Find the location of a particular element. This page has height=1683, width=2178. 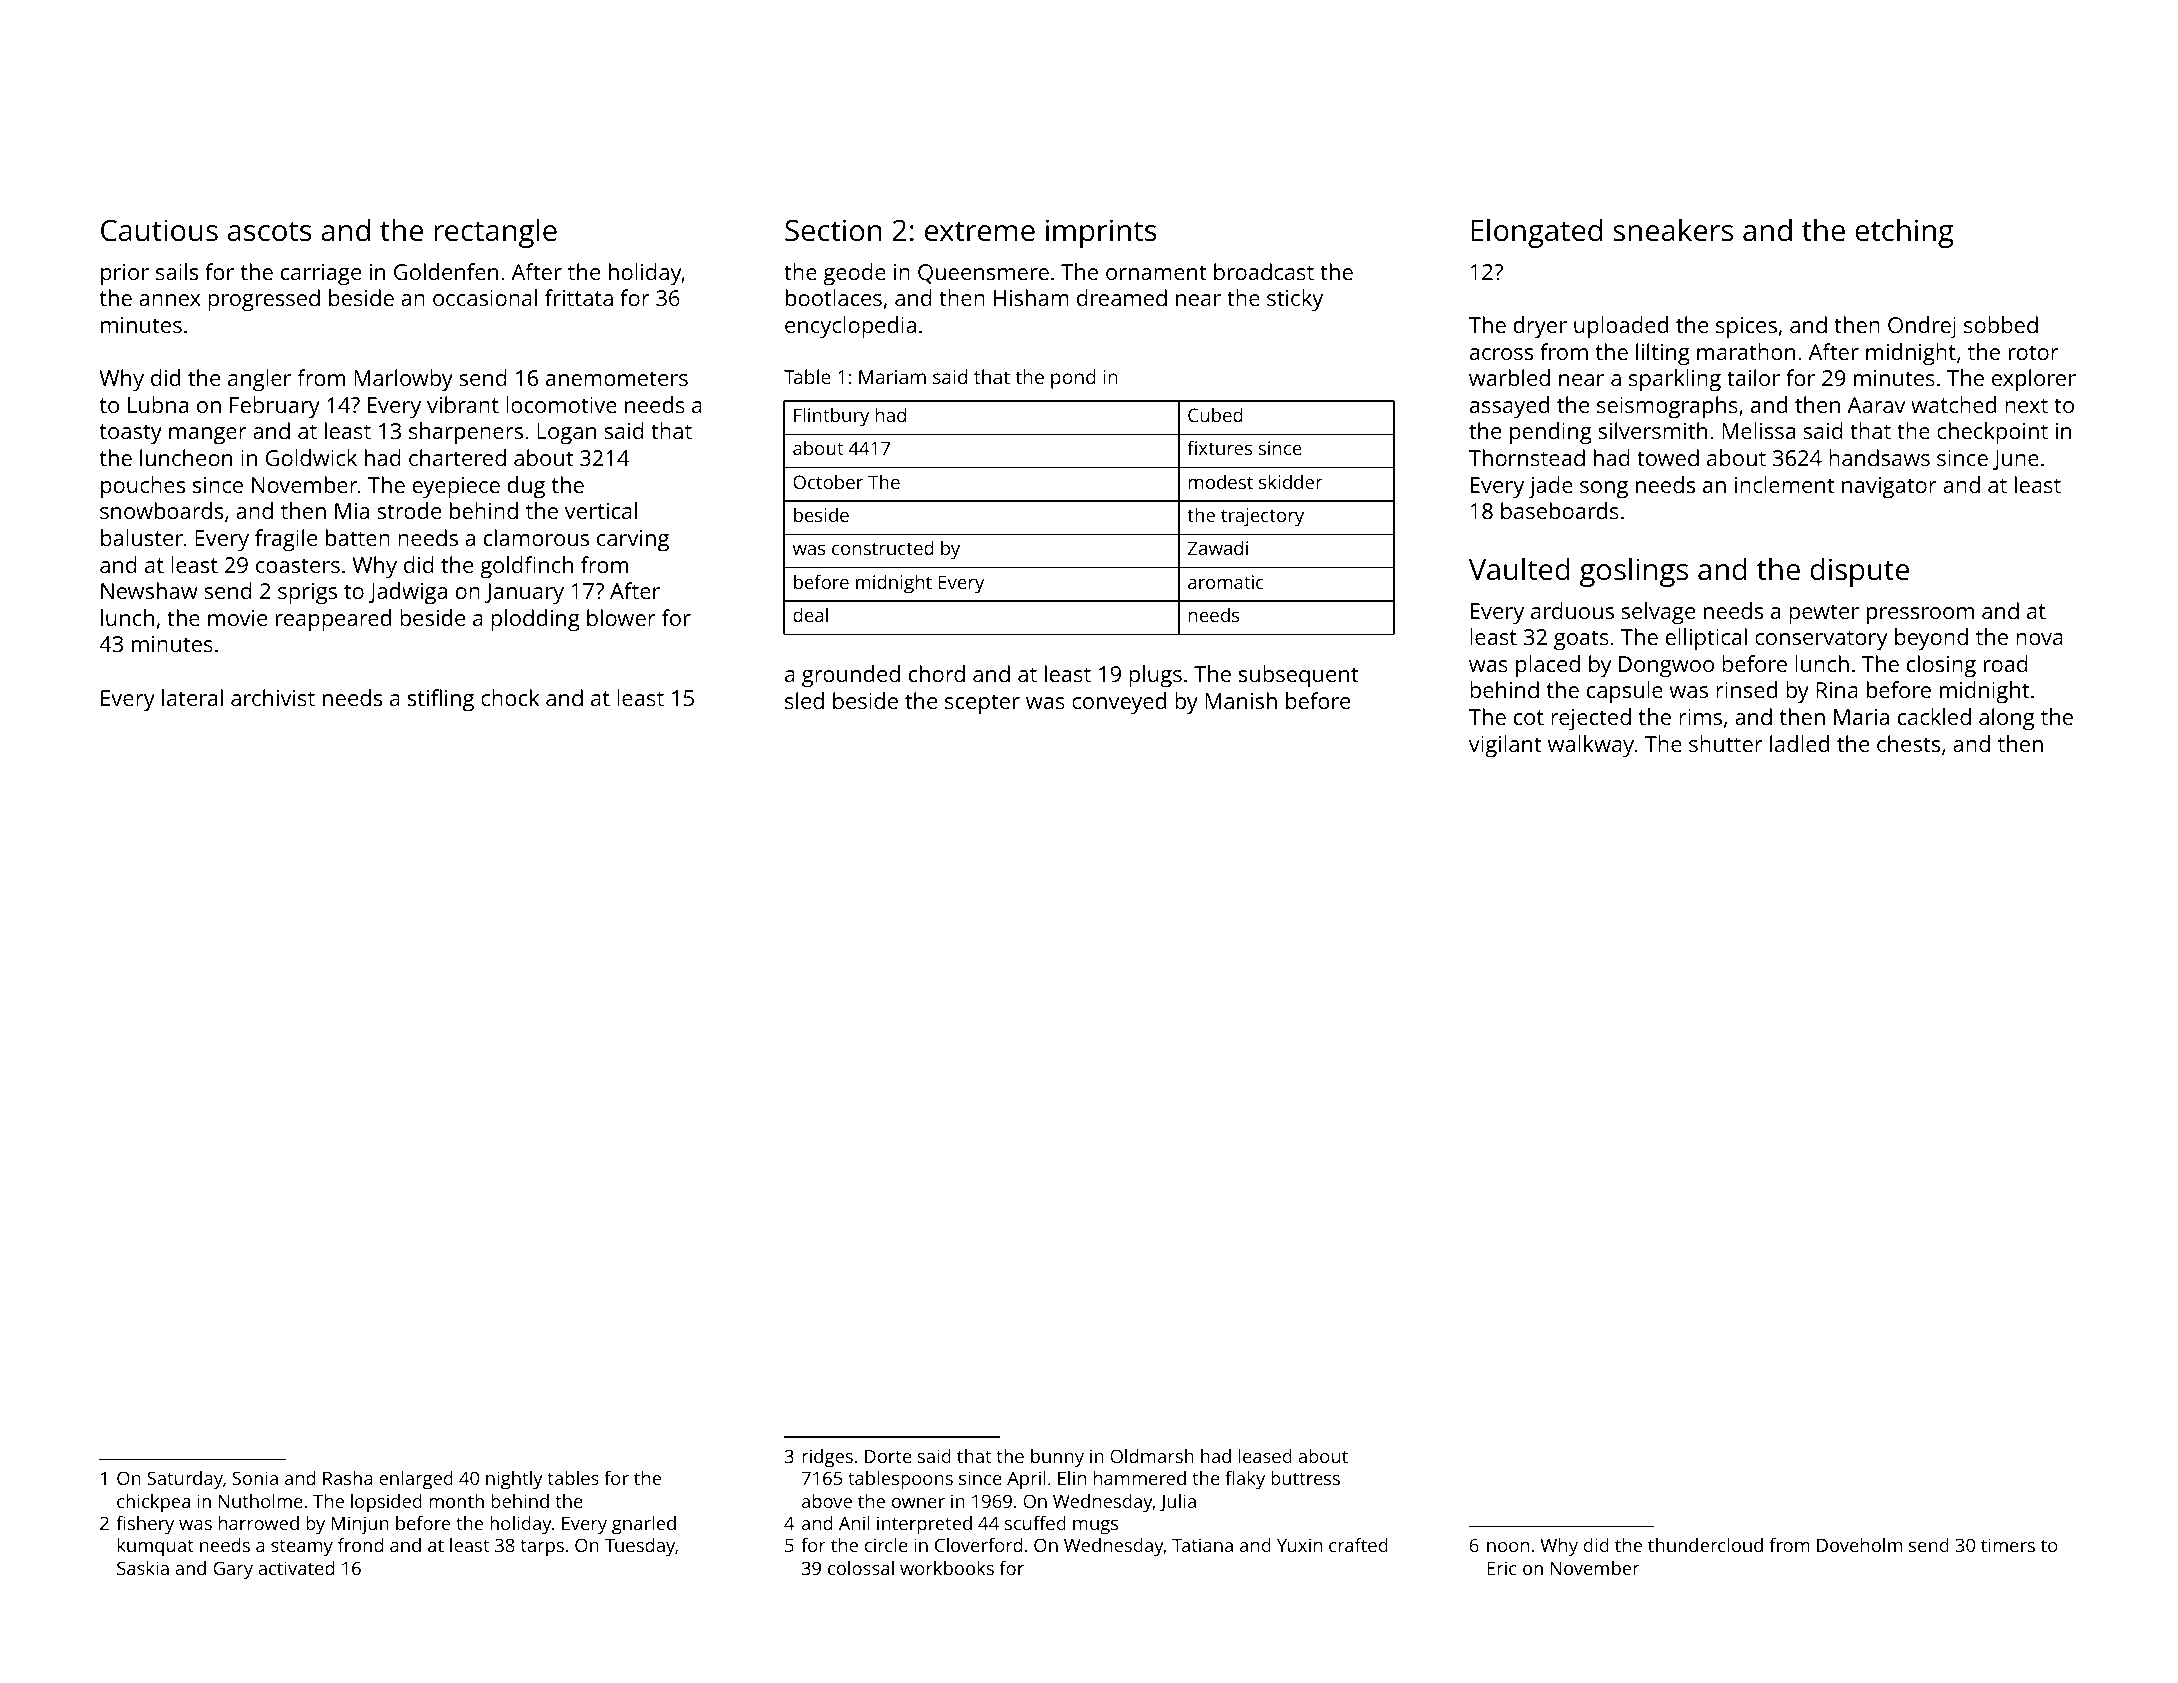

sled is located at coordinates (804, 700).
